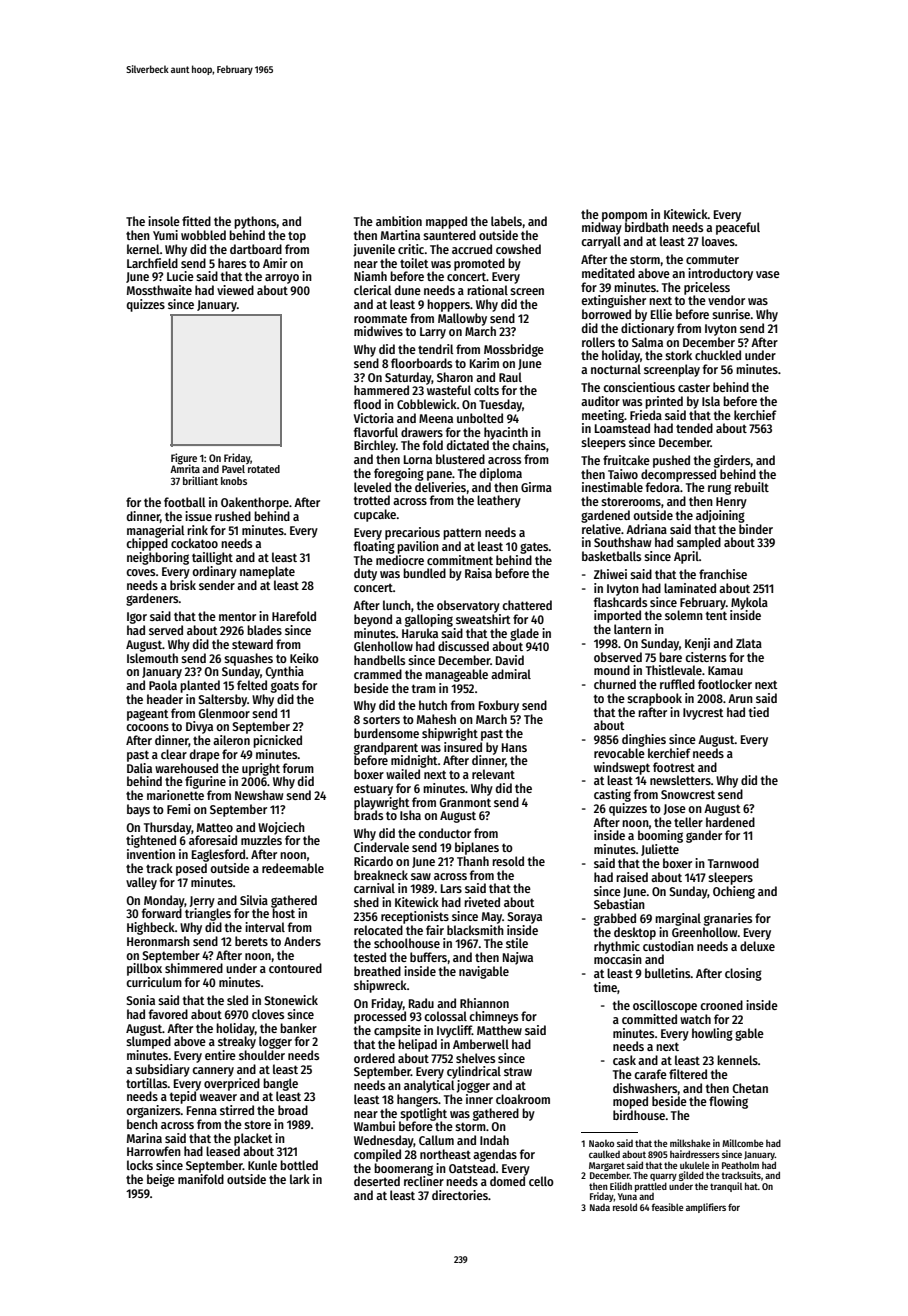 The width and height of the document is (908, 1316). I want to click on Mossbridge, so click(514, 350).
